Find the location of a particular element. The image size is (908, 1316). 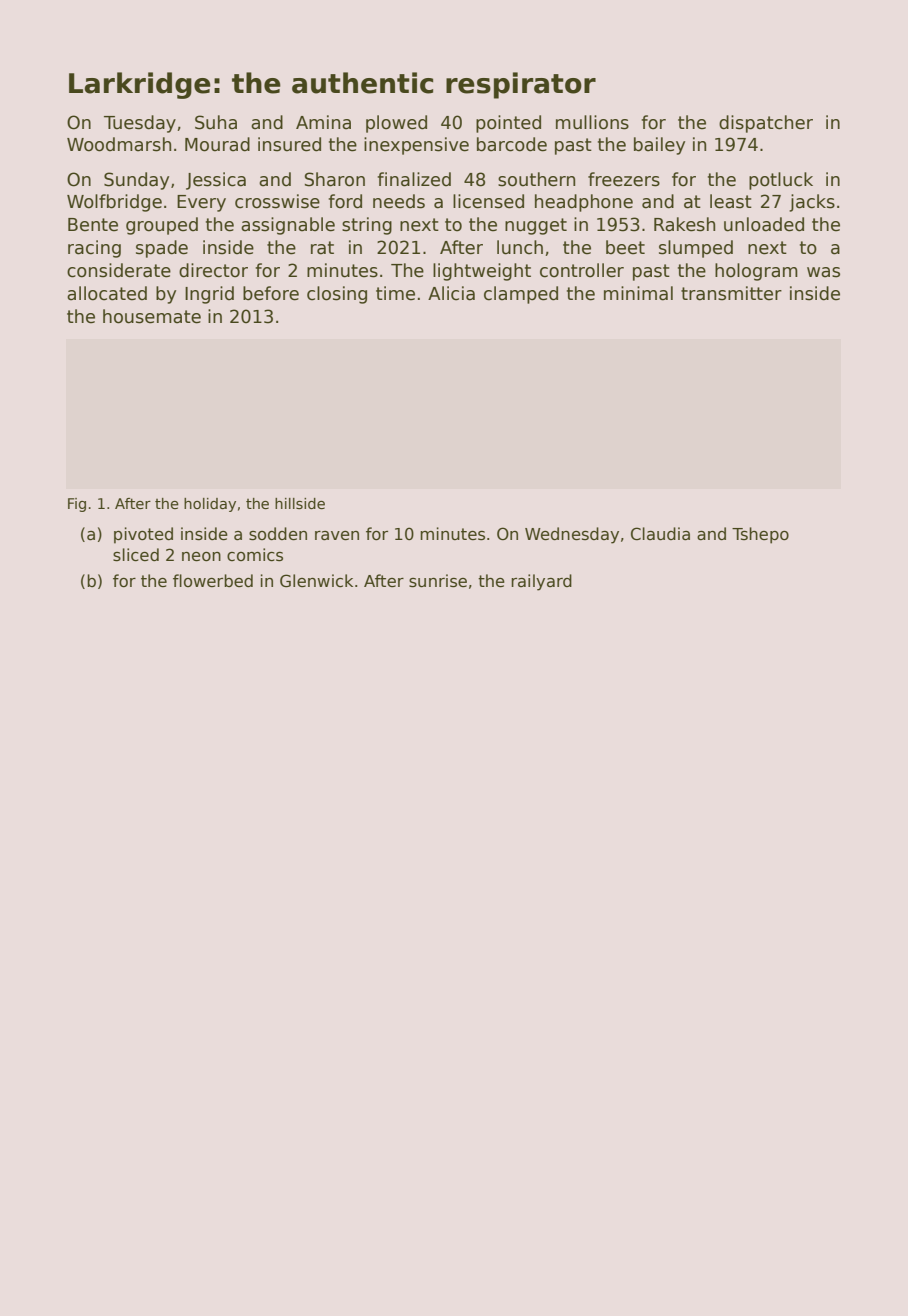

housemate is located at coordinates (152, 316).
